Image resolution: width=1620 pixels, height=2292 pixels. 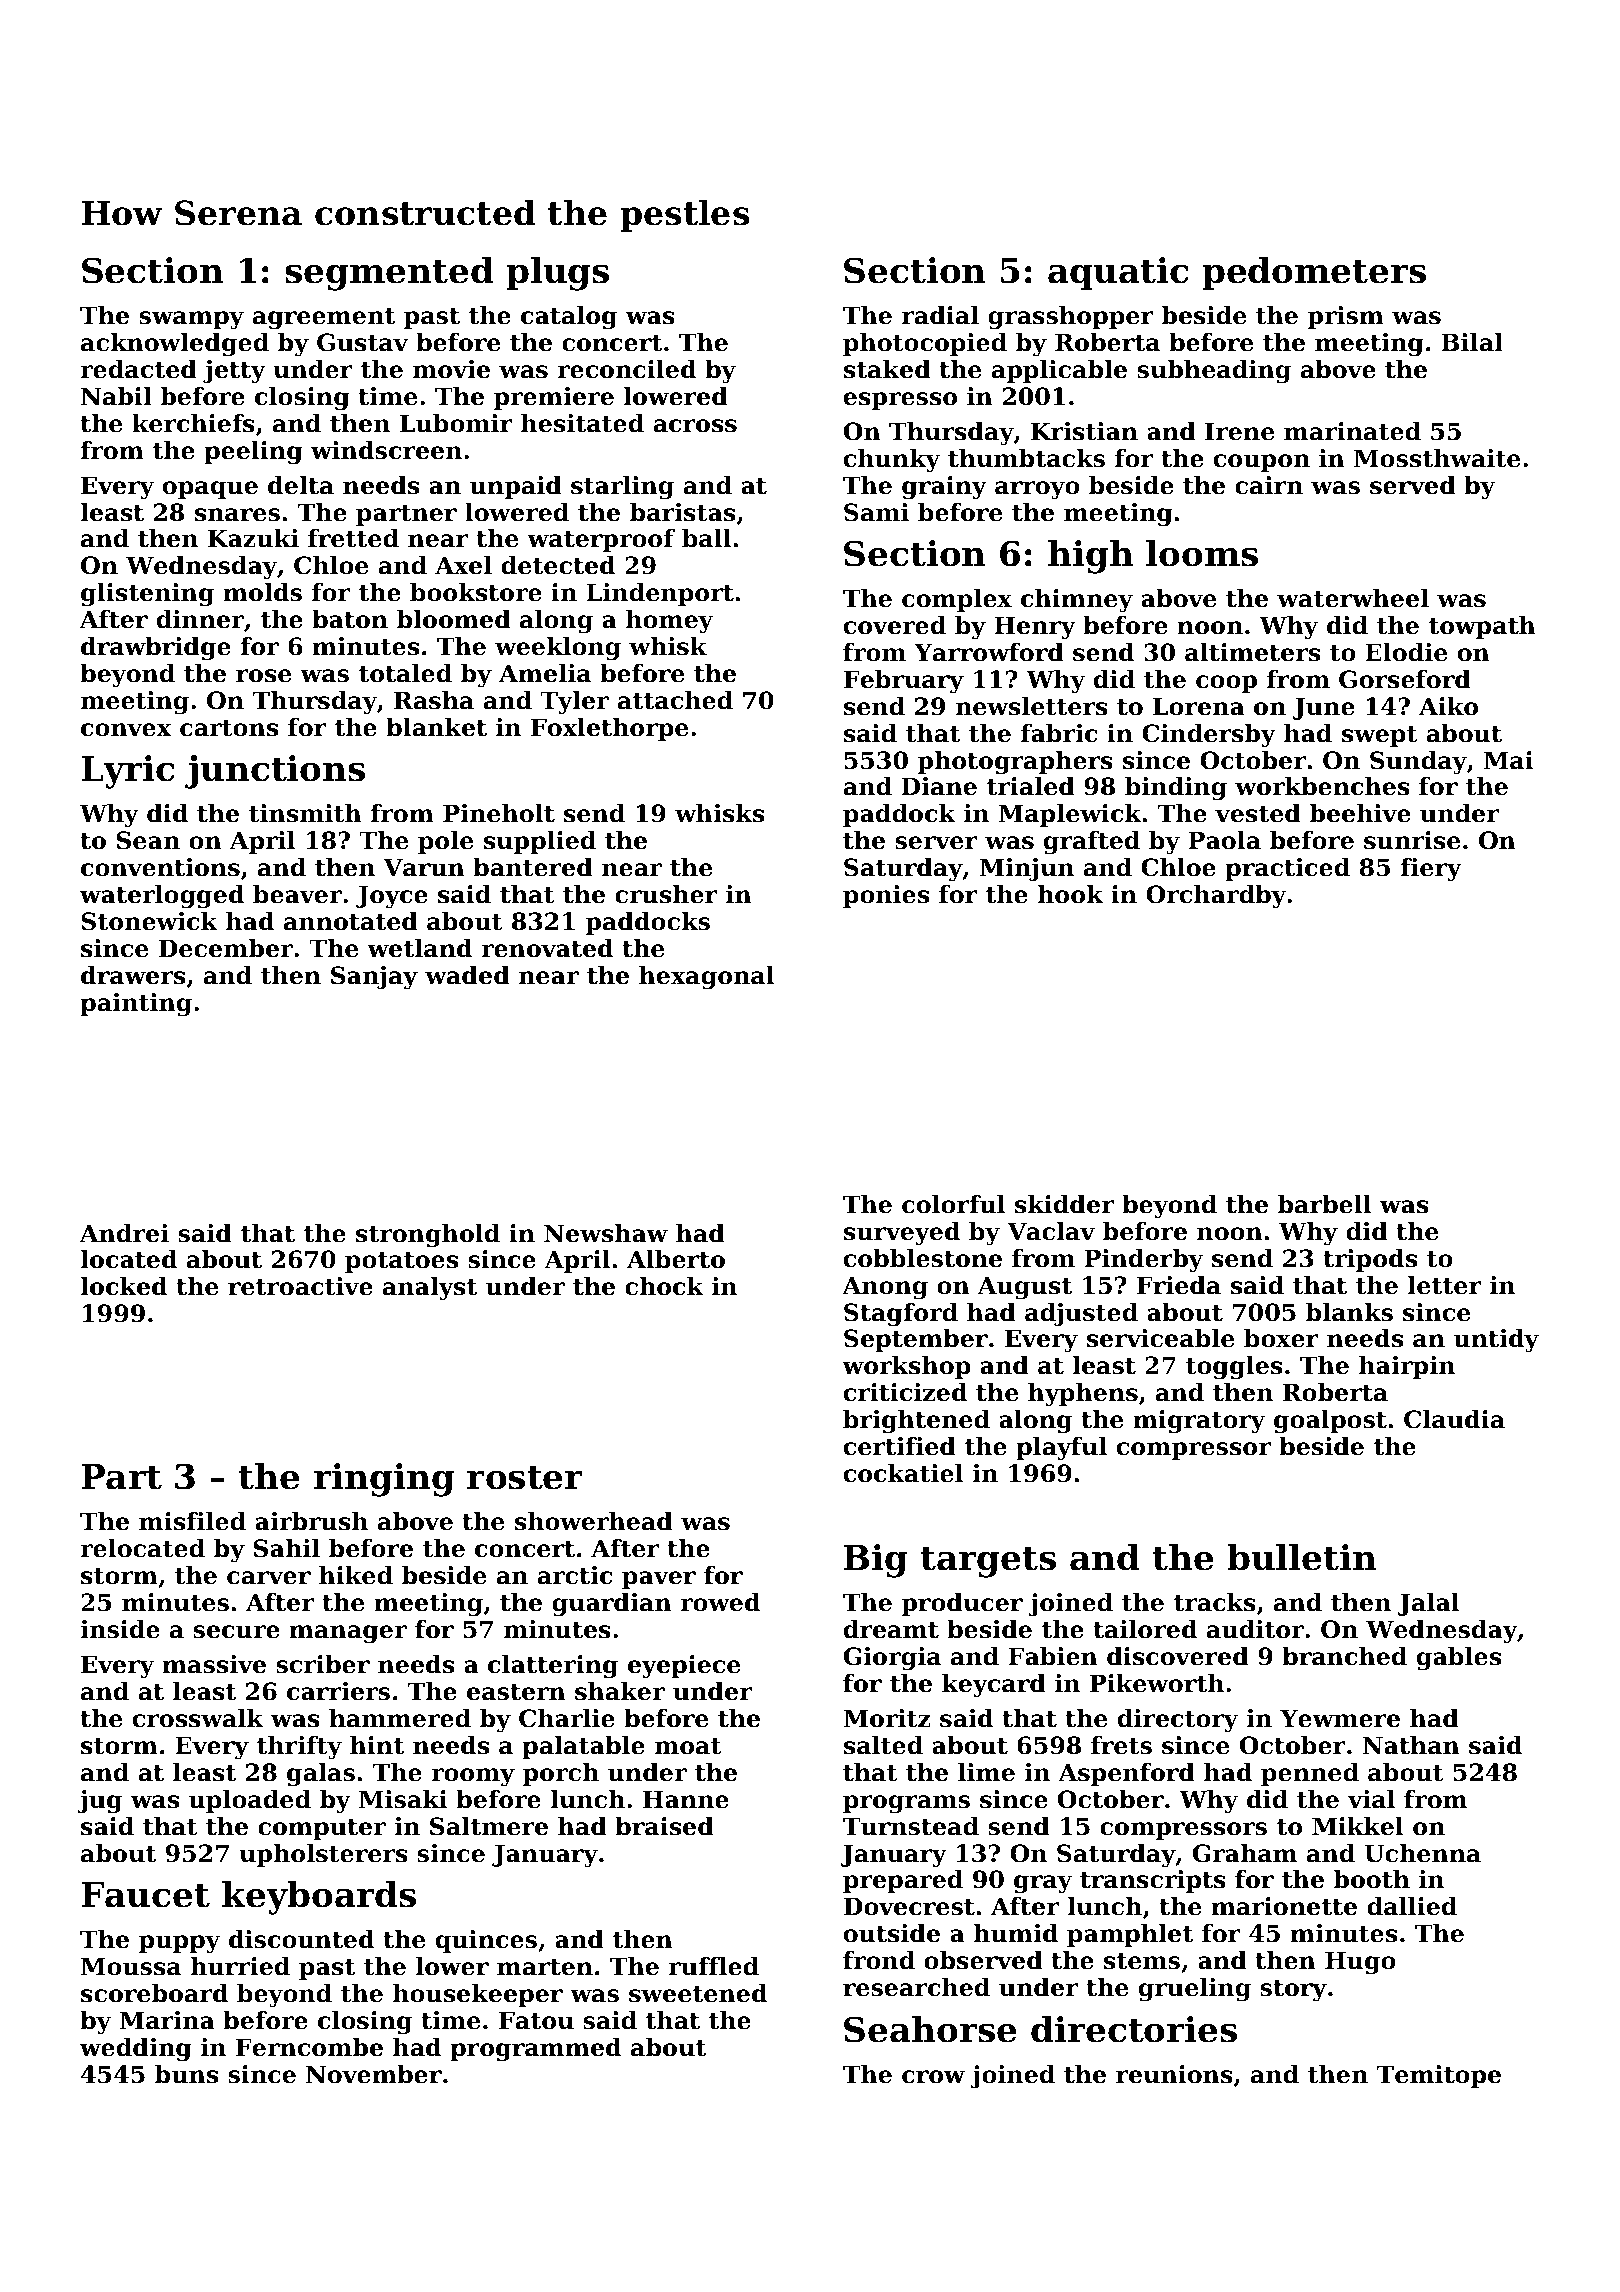 I want to click on Giorgia, so click(x=892, y=1659).
